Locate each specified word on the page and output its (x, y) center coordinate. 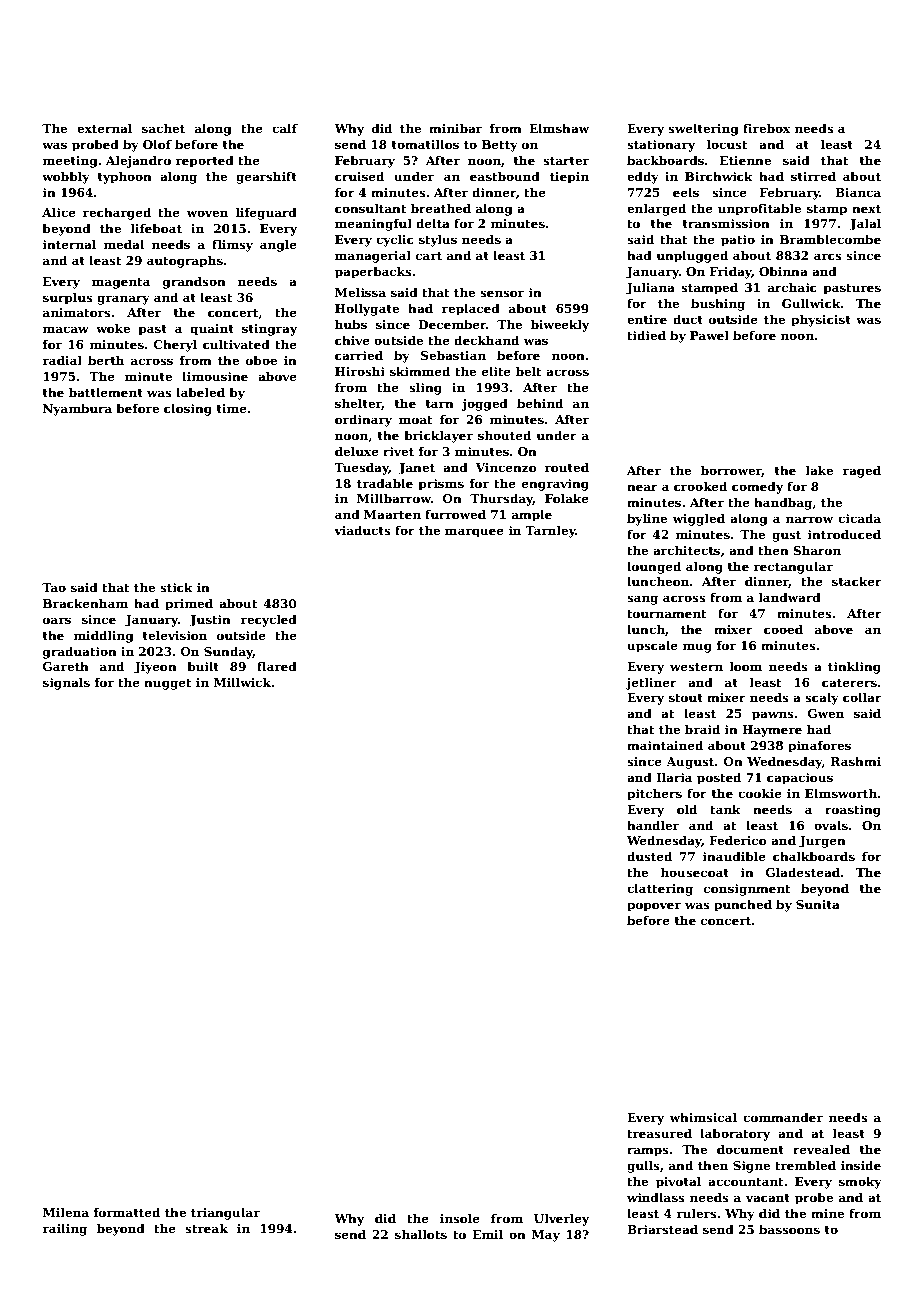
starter (566, 161)
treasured (659, 1133)
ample (532, 515)
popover (654, 907)
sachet (163, 128)
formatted (127, 1212)
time (232, 408)
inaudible (734, 856)
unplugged (692, 256)
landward (790, 597)
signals (66, 683)
